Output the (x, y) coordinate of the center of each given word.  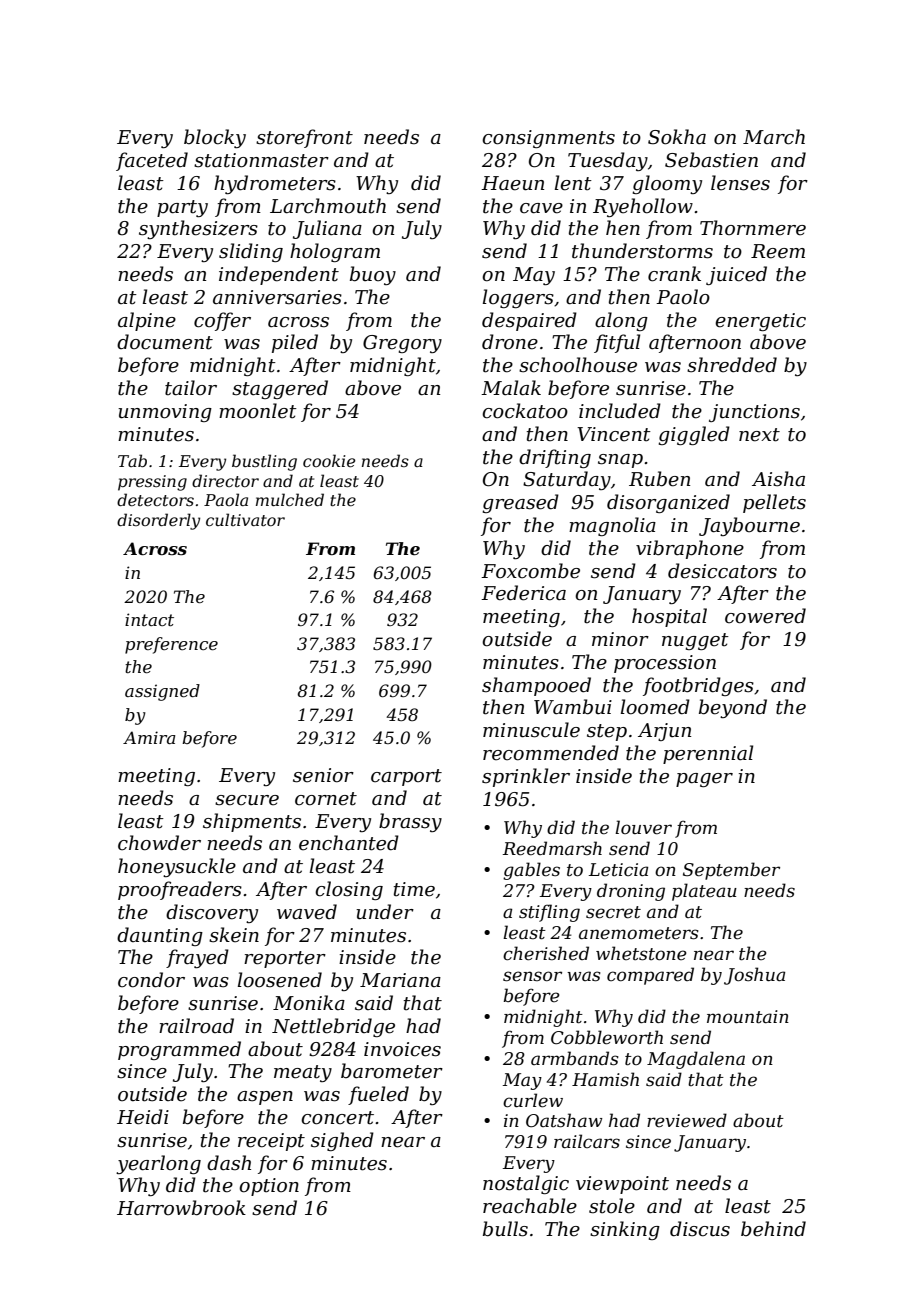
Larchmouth (328, 206)
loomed (655, 707)
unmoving (165, 413)
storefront (304, 138)
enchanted (349, 843)
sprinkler (526, 777)
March (774, 137)
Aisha (778, 479)
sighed (342, 1141)
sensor (532, 976)
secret (613, 912)
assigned (162, 692)
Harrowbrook (181, 1208)
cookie (329, 460)
